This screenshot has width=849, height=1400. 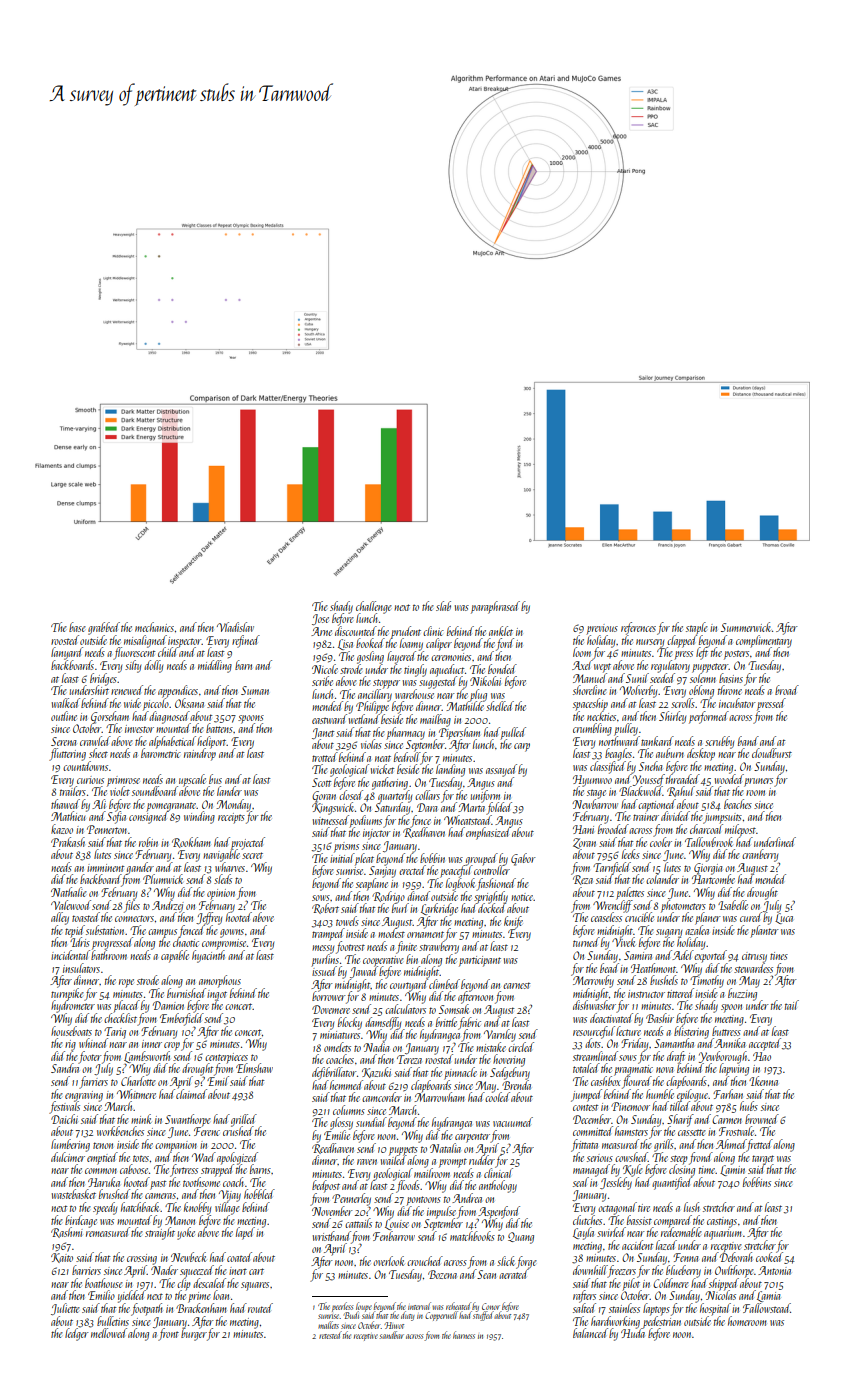 I want to click on sandbar, so click(x=391, y=1335).
